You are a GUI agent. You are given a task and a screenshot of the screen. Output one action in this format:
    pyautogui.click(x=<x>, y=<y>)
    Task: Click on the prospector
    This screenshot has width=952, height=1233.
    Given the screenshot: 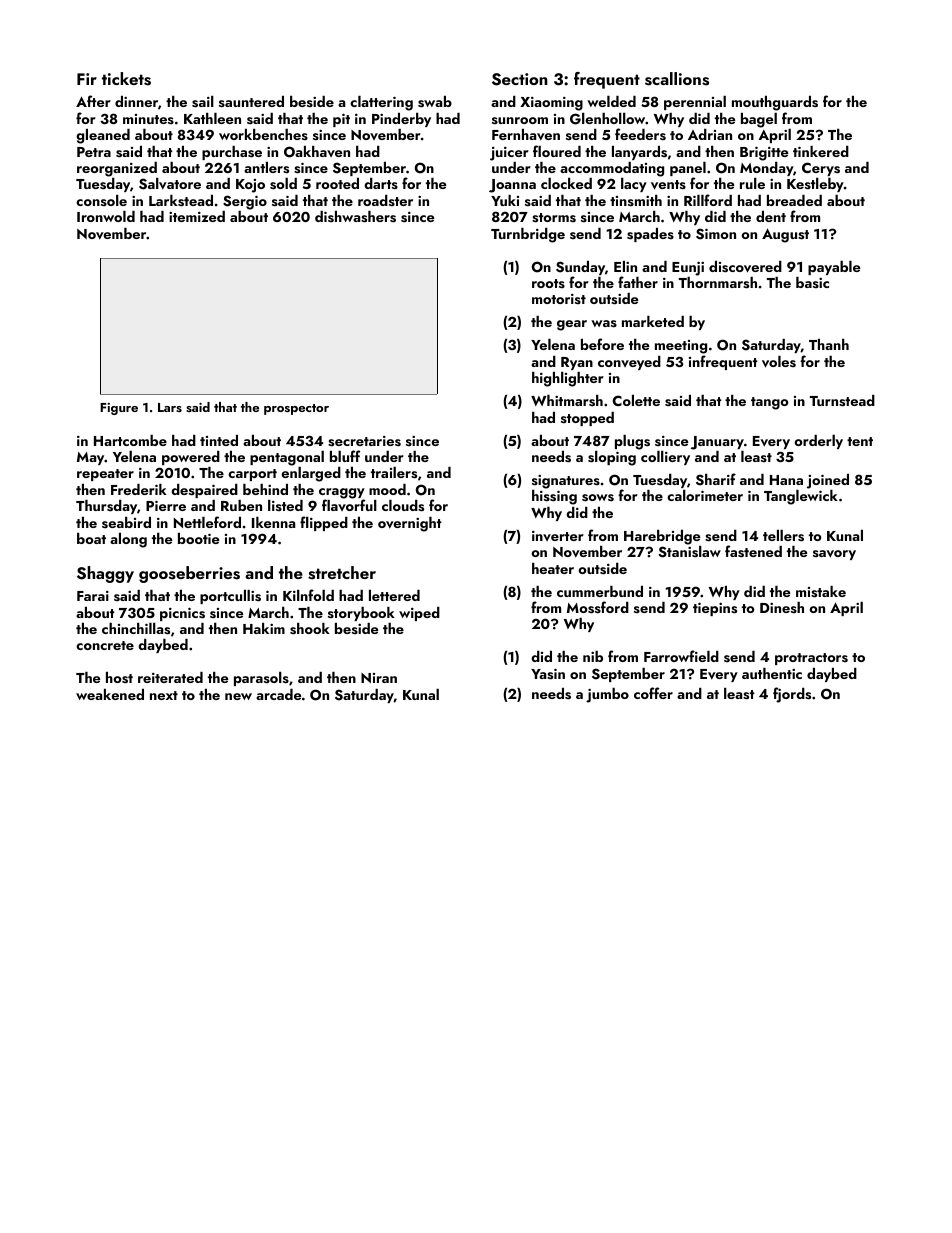 What is the action you would take?
    pyautogui.click(x=296, y=409)
